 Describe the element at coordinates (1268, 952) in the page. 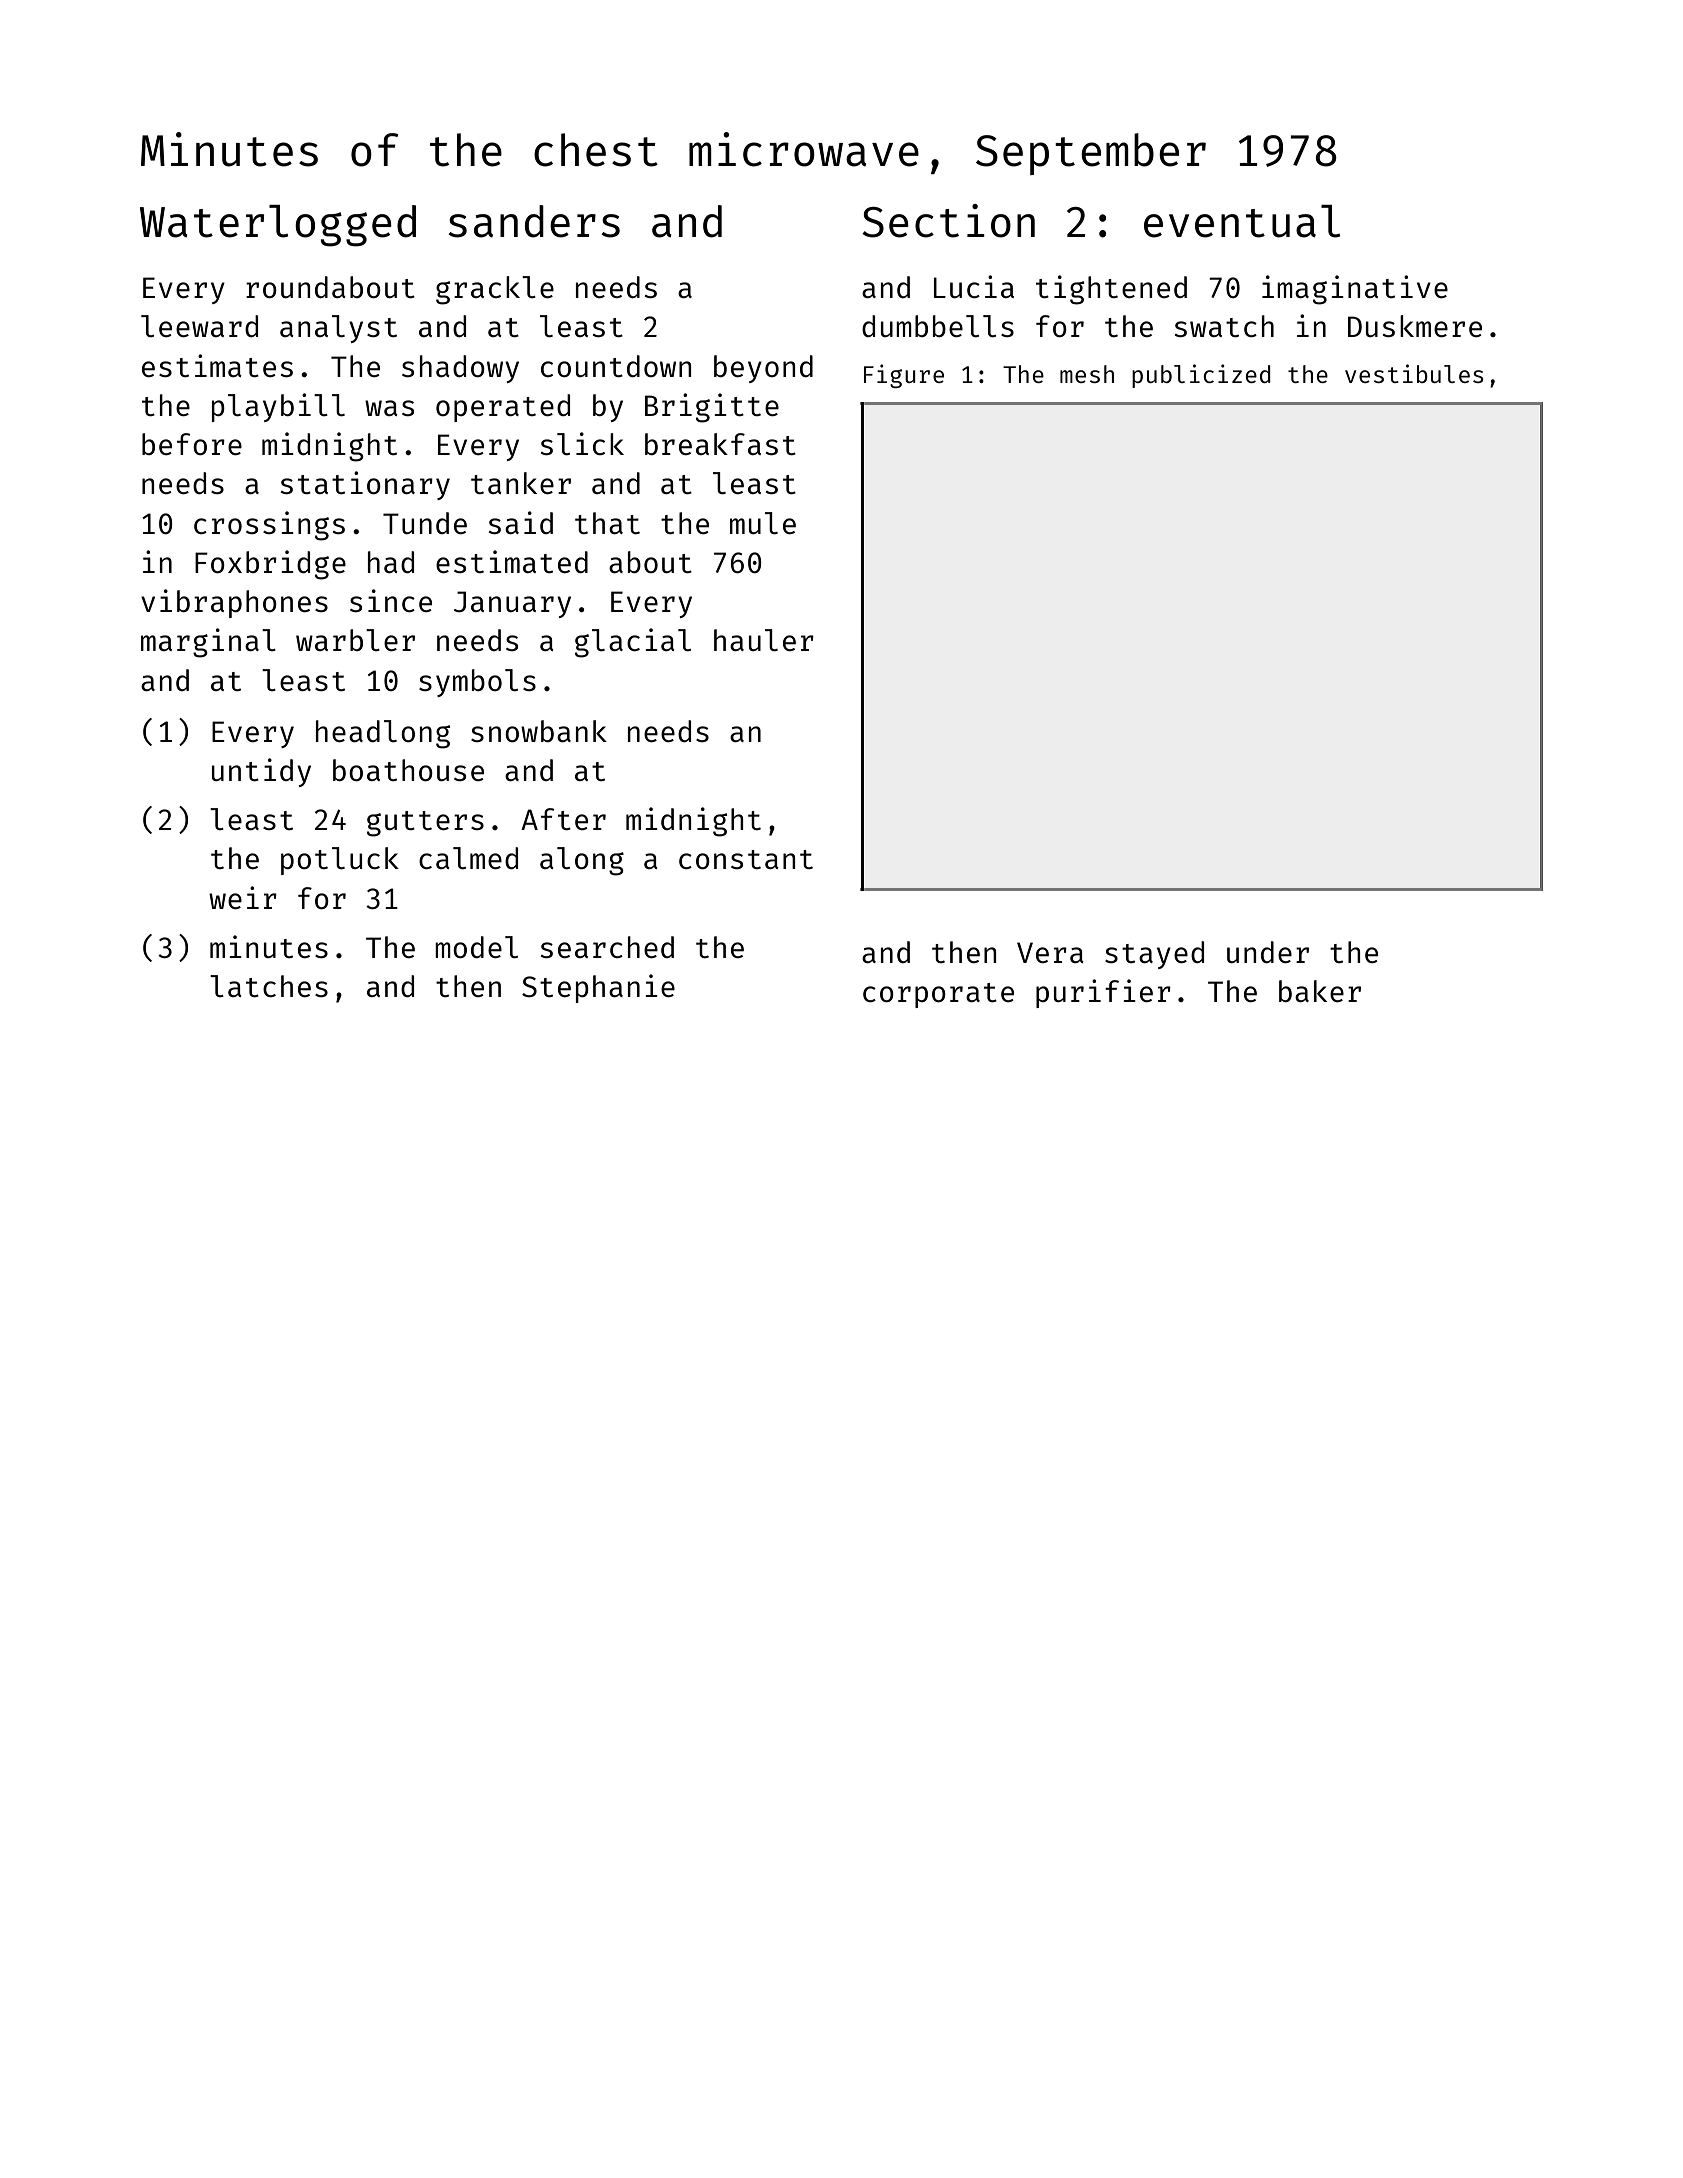

I see `under` at that location.
